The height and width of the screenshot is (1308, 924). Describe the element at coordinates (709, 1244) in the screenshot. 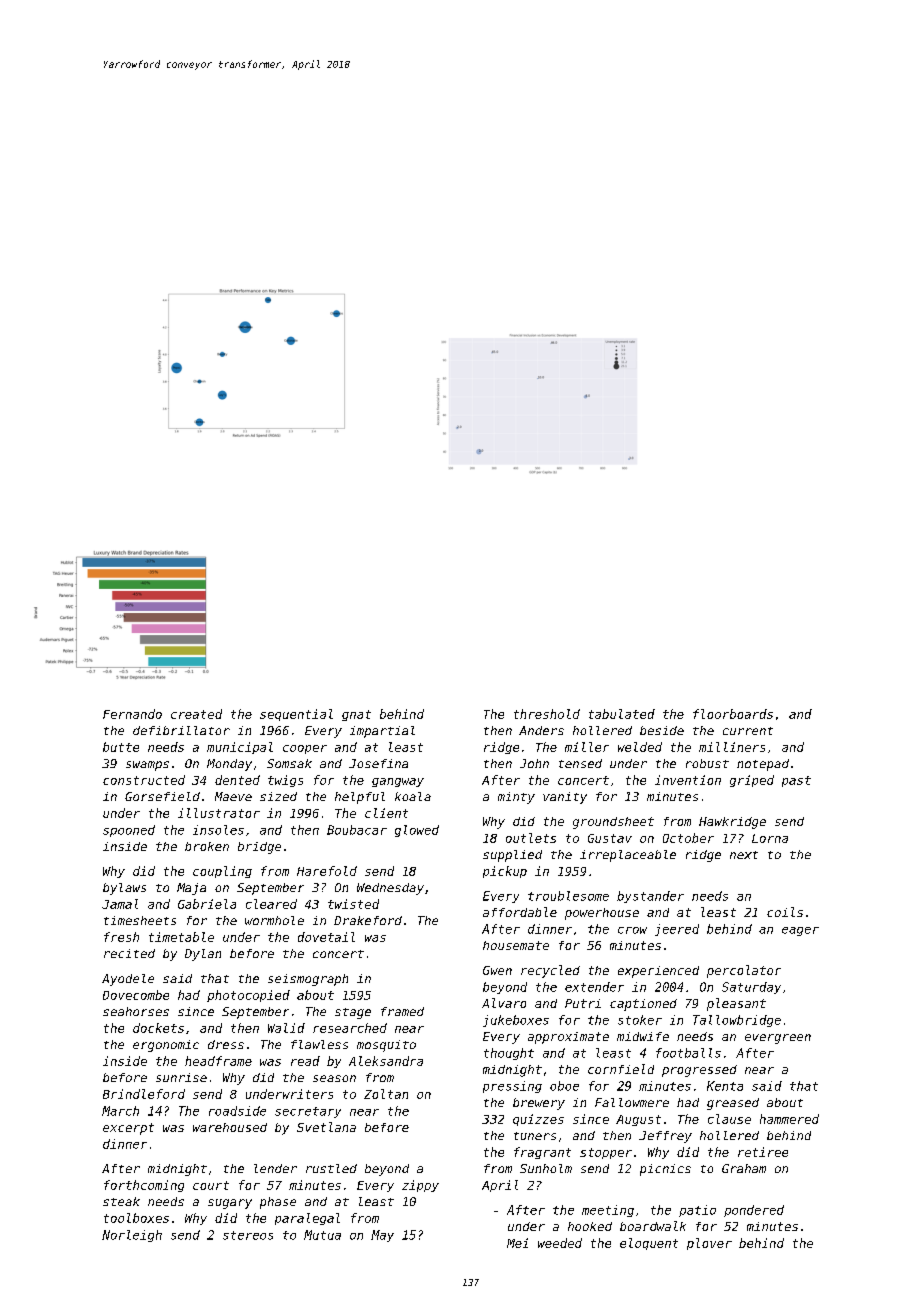

I see `plover` at that location.
